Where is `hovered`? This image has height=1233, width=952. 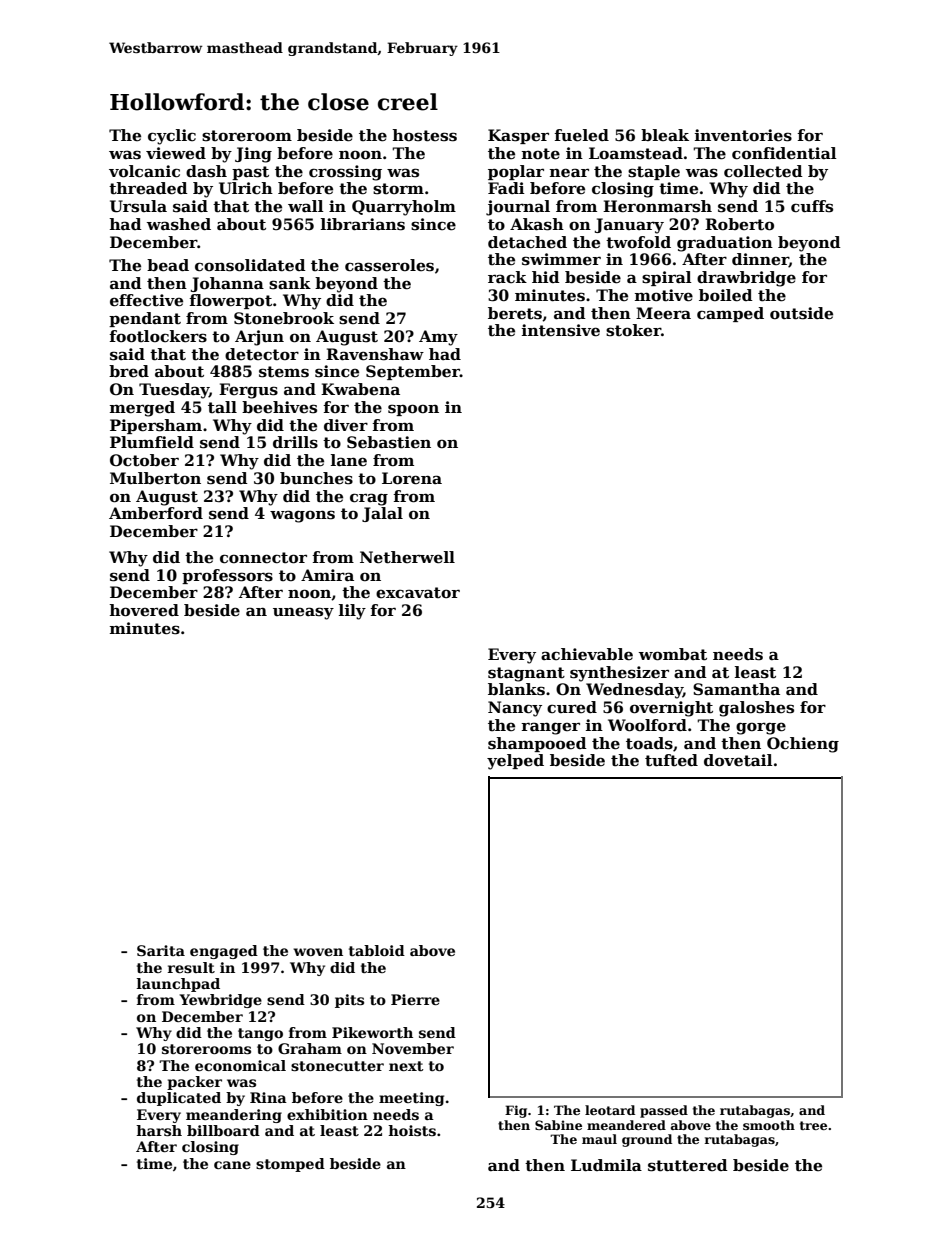
hovered is located at coordinates (144, 610).
